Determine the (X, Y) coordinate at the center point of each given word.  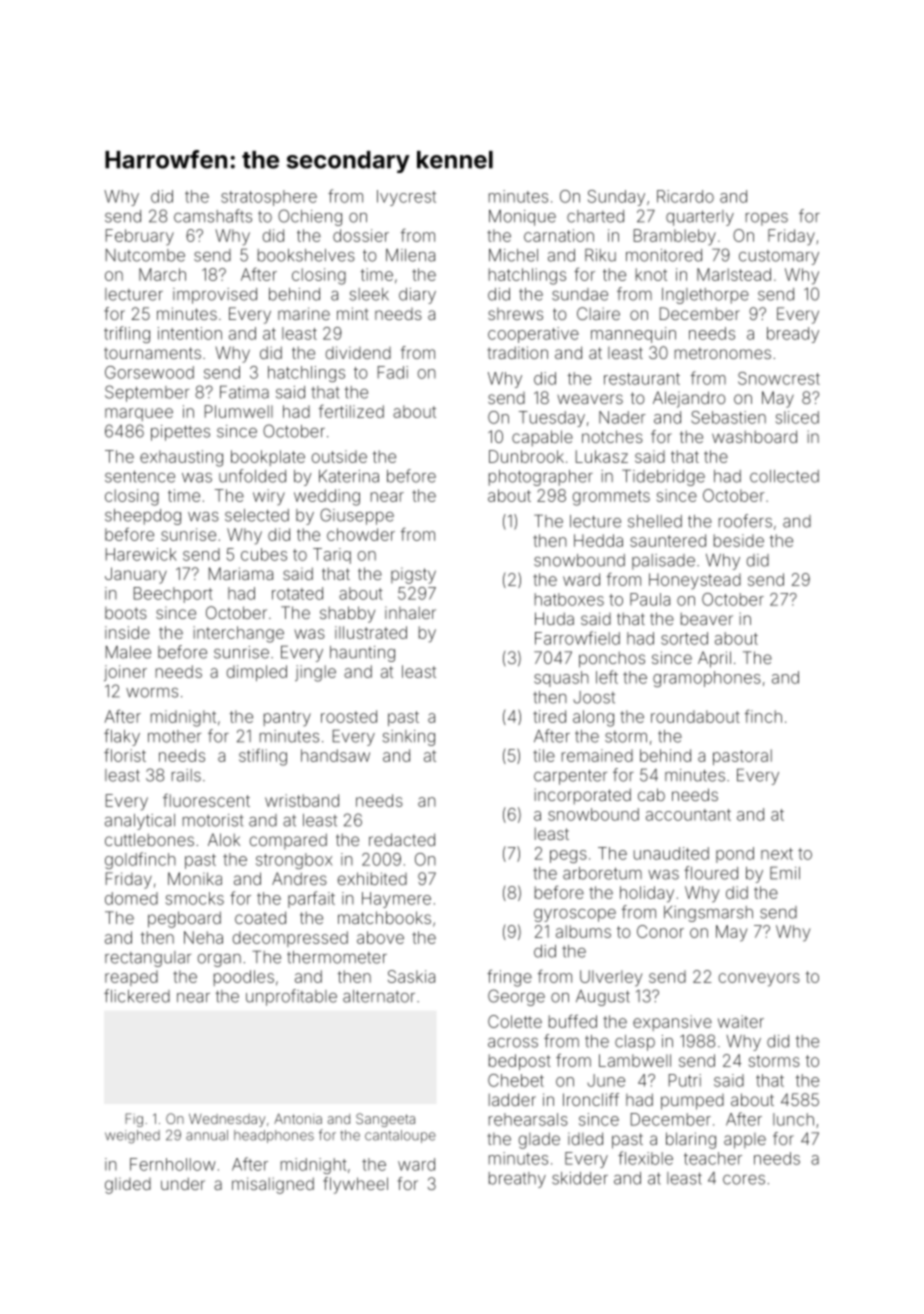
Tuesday (552, 419)
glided (128, 1185)
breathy (517, 1180)
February (140, 237)
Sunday (616, 198)
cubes (264, 554)
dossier (361, 235)
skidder (580, 1178)
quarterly (700, 218)
